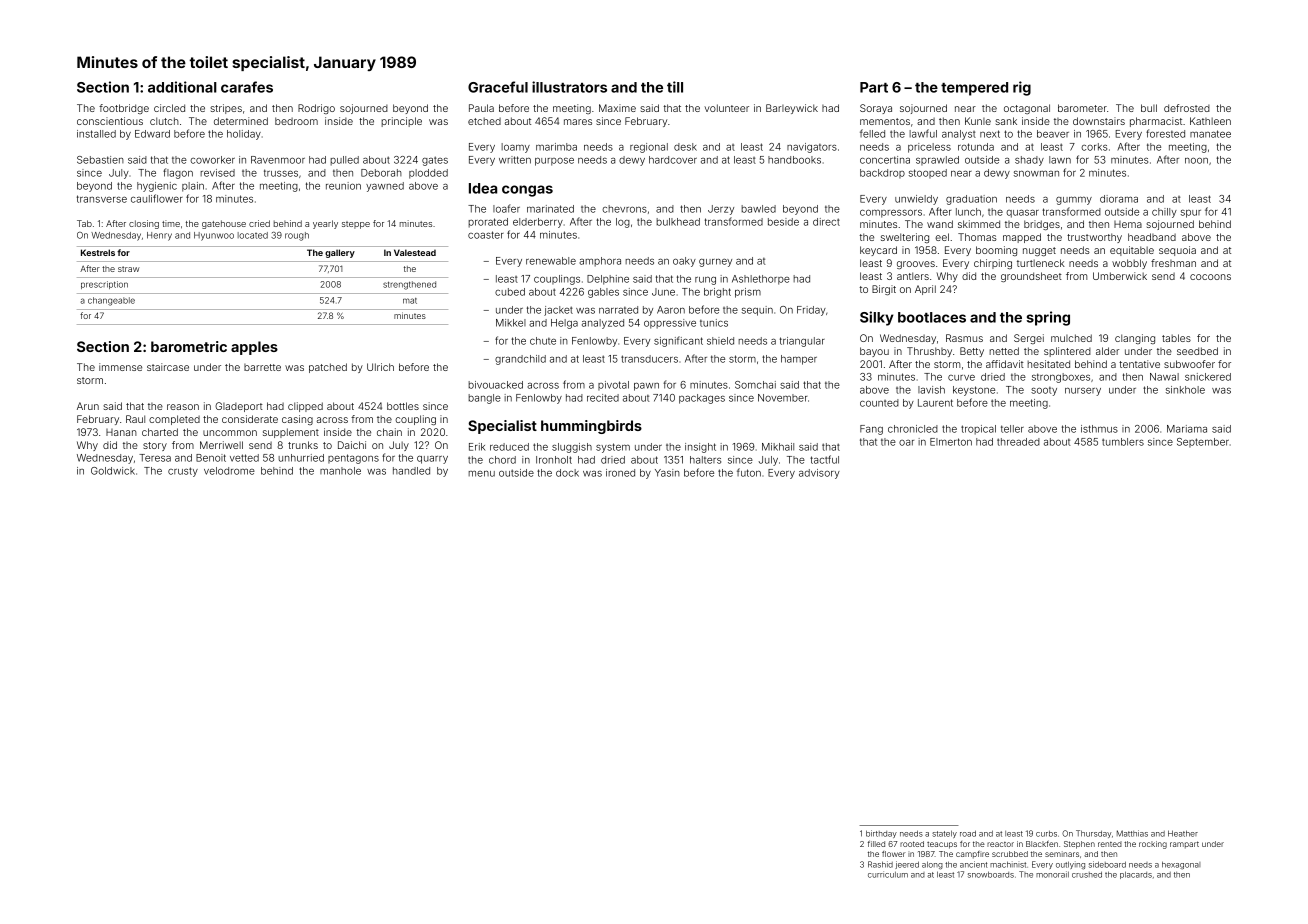 The image size is (1308, 924). I want to click on curbs, so click(1046, 834).
